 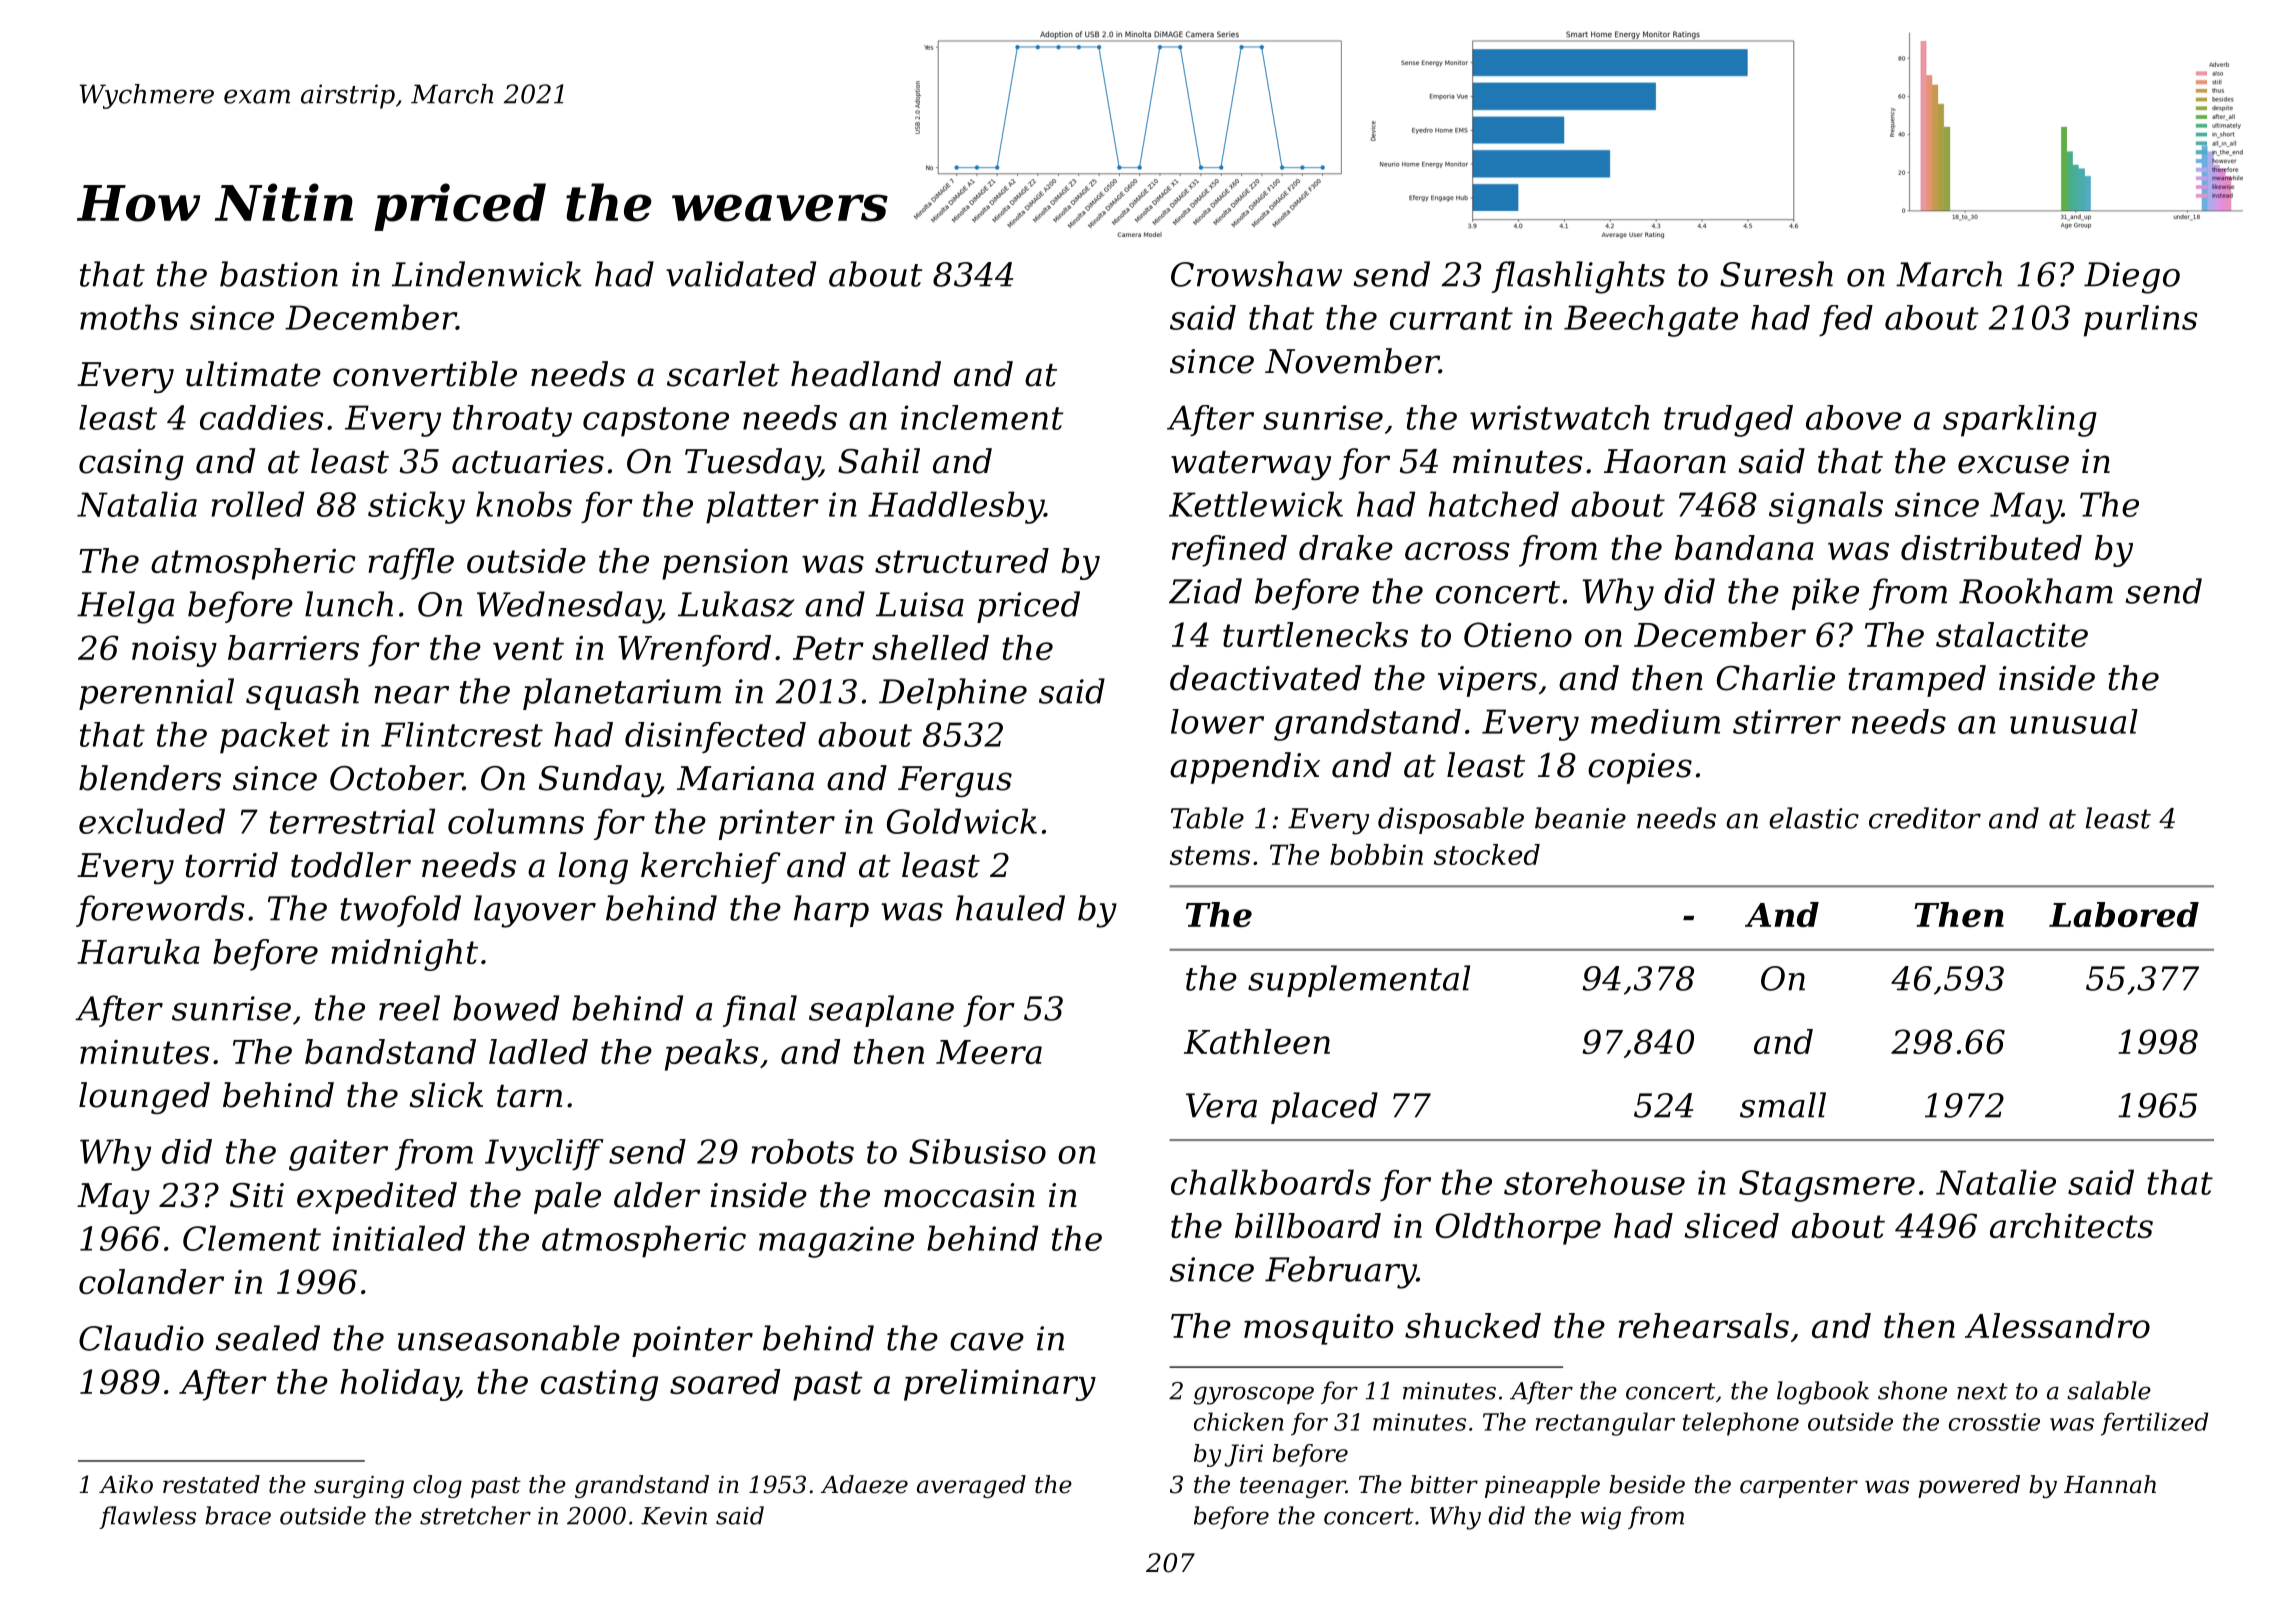 What do you see at coordinates (1346, 547) in the page?
I see `drake` at bounding box center [1346, 547].
